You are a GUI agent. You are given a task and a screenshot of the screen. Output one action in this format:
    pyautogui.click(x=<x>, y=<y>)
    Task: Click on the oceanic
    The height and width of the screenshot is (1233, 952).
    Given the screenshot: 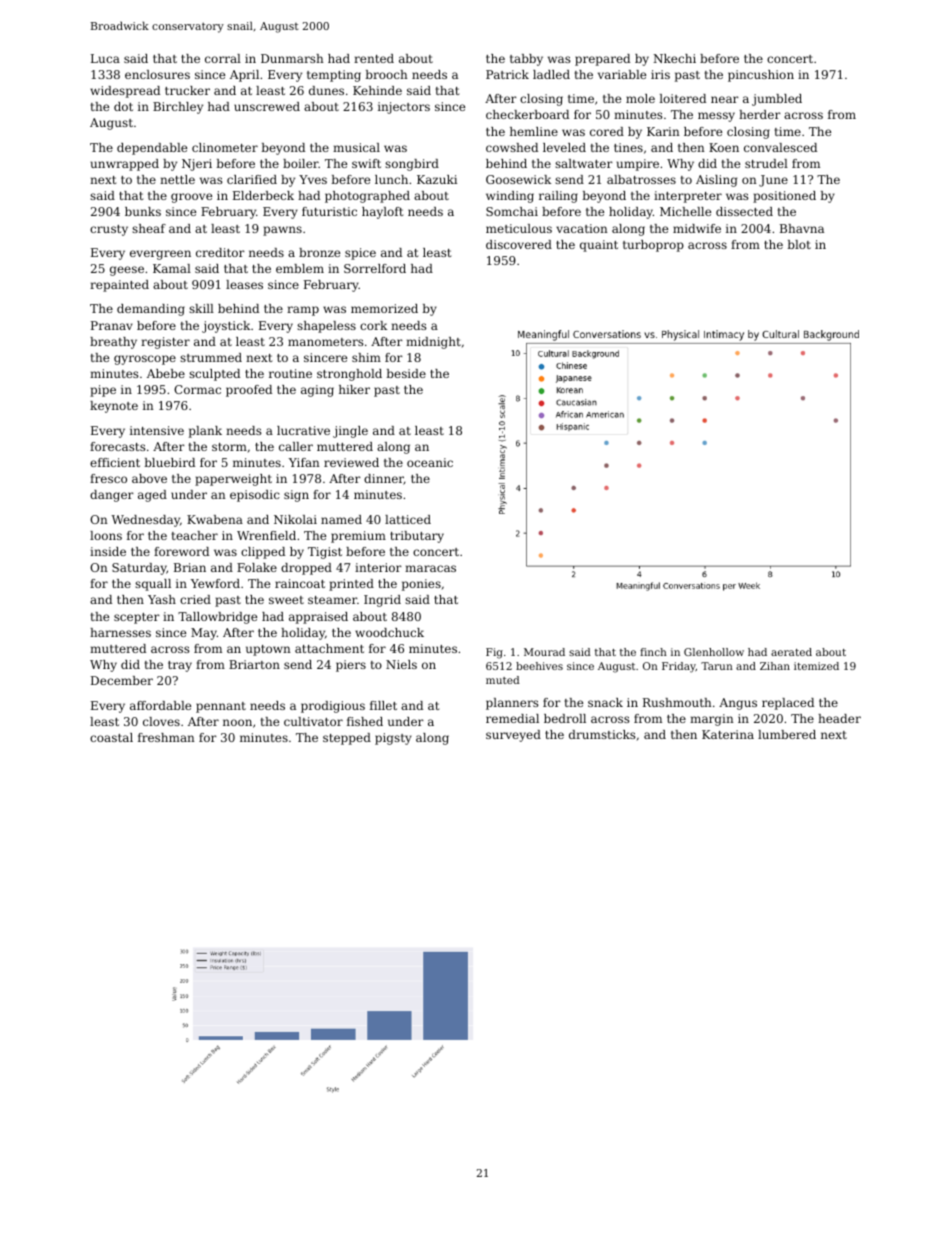 What is the action you would take?
    pyautogui.click(x=430, y=462)
